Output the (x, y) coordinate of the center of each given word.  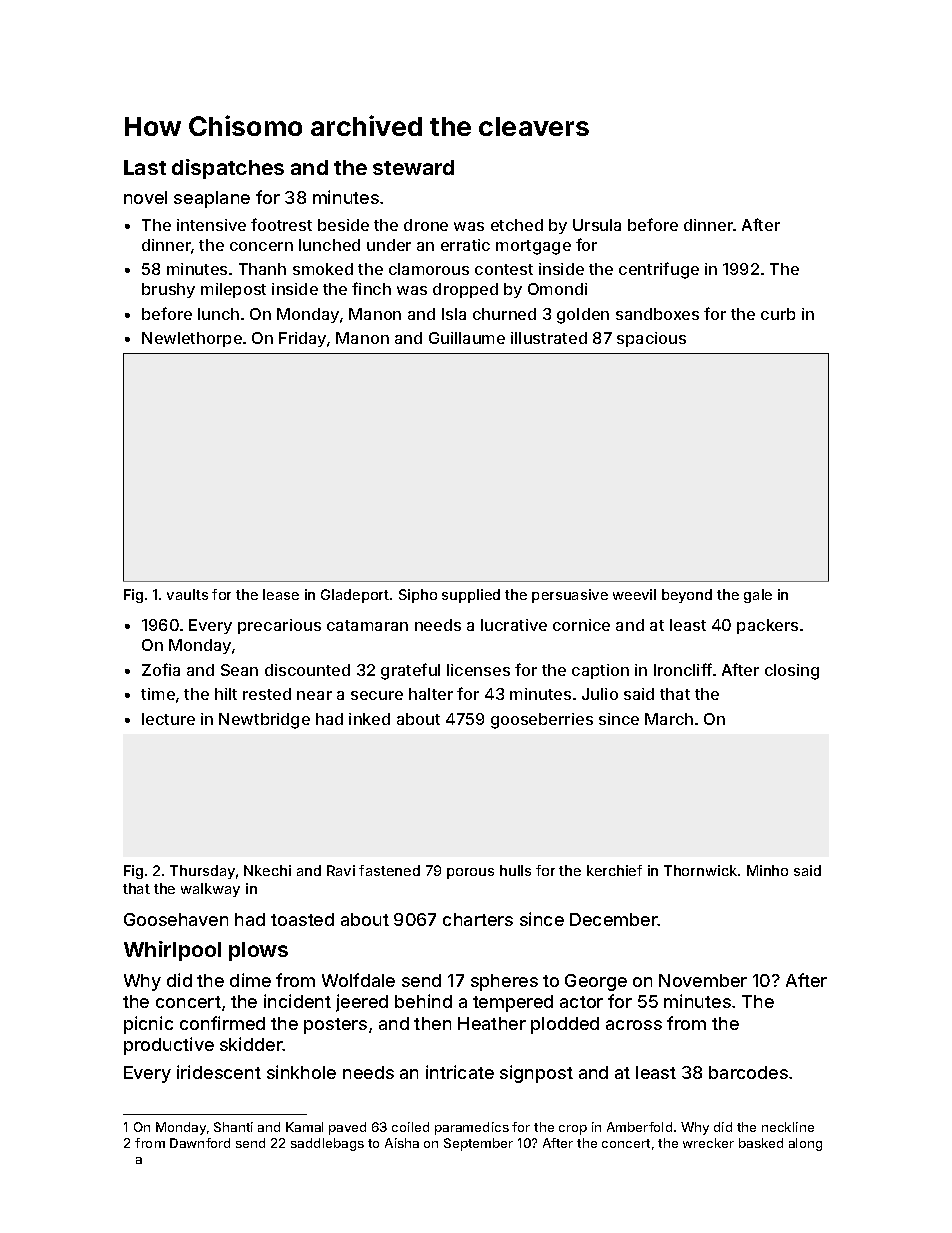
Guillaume (467, 338)
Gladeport (355, 596)
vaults (187, 594)
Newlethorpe (192, 339)
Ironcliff (683, 669)
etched (517, 225)
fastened (389, 870)
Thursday (202, 872)
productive (169, 1046)
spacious (651, 339)
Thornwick (700, 870)
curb (778, 314)
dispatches (228, 169)
